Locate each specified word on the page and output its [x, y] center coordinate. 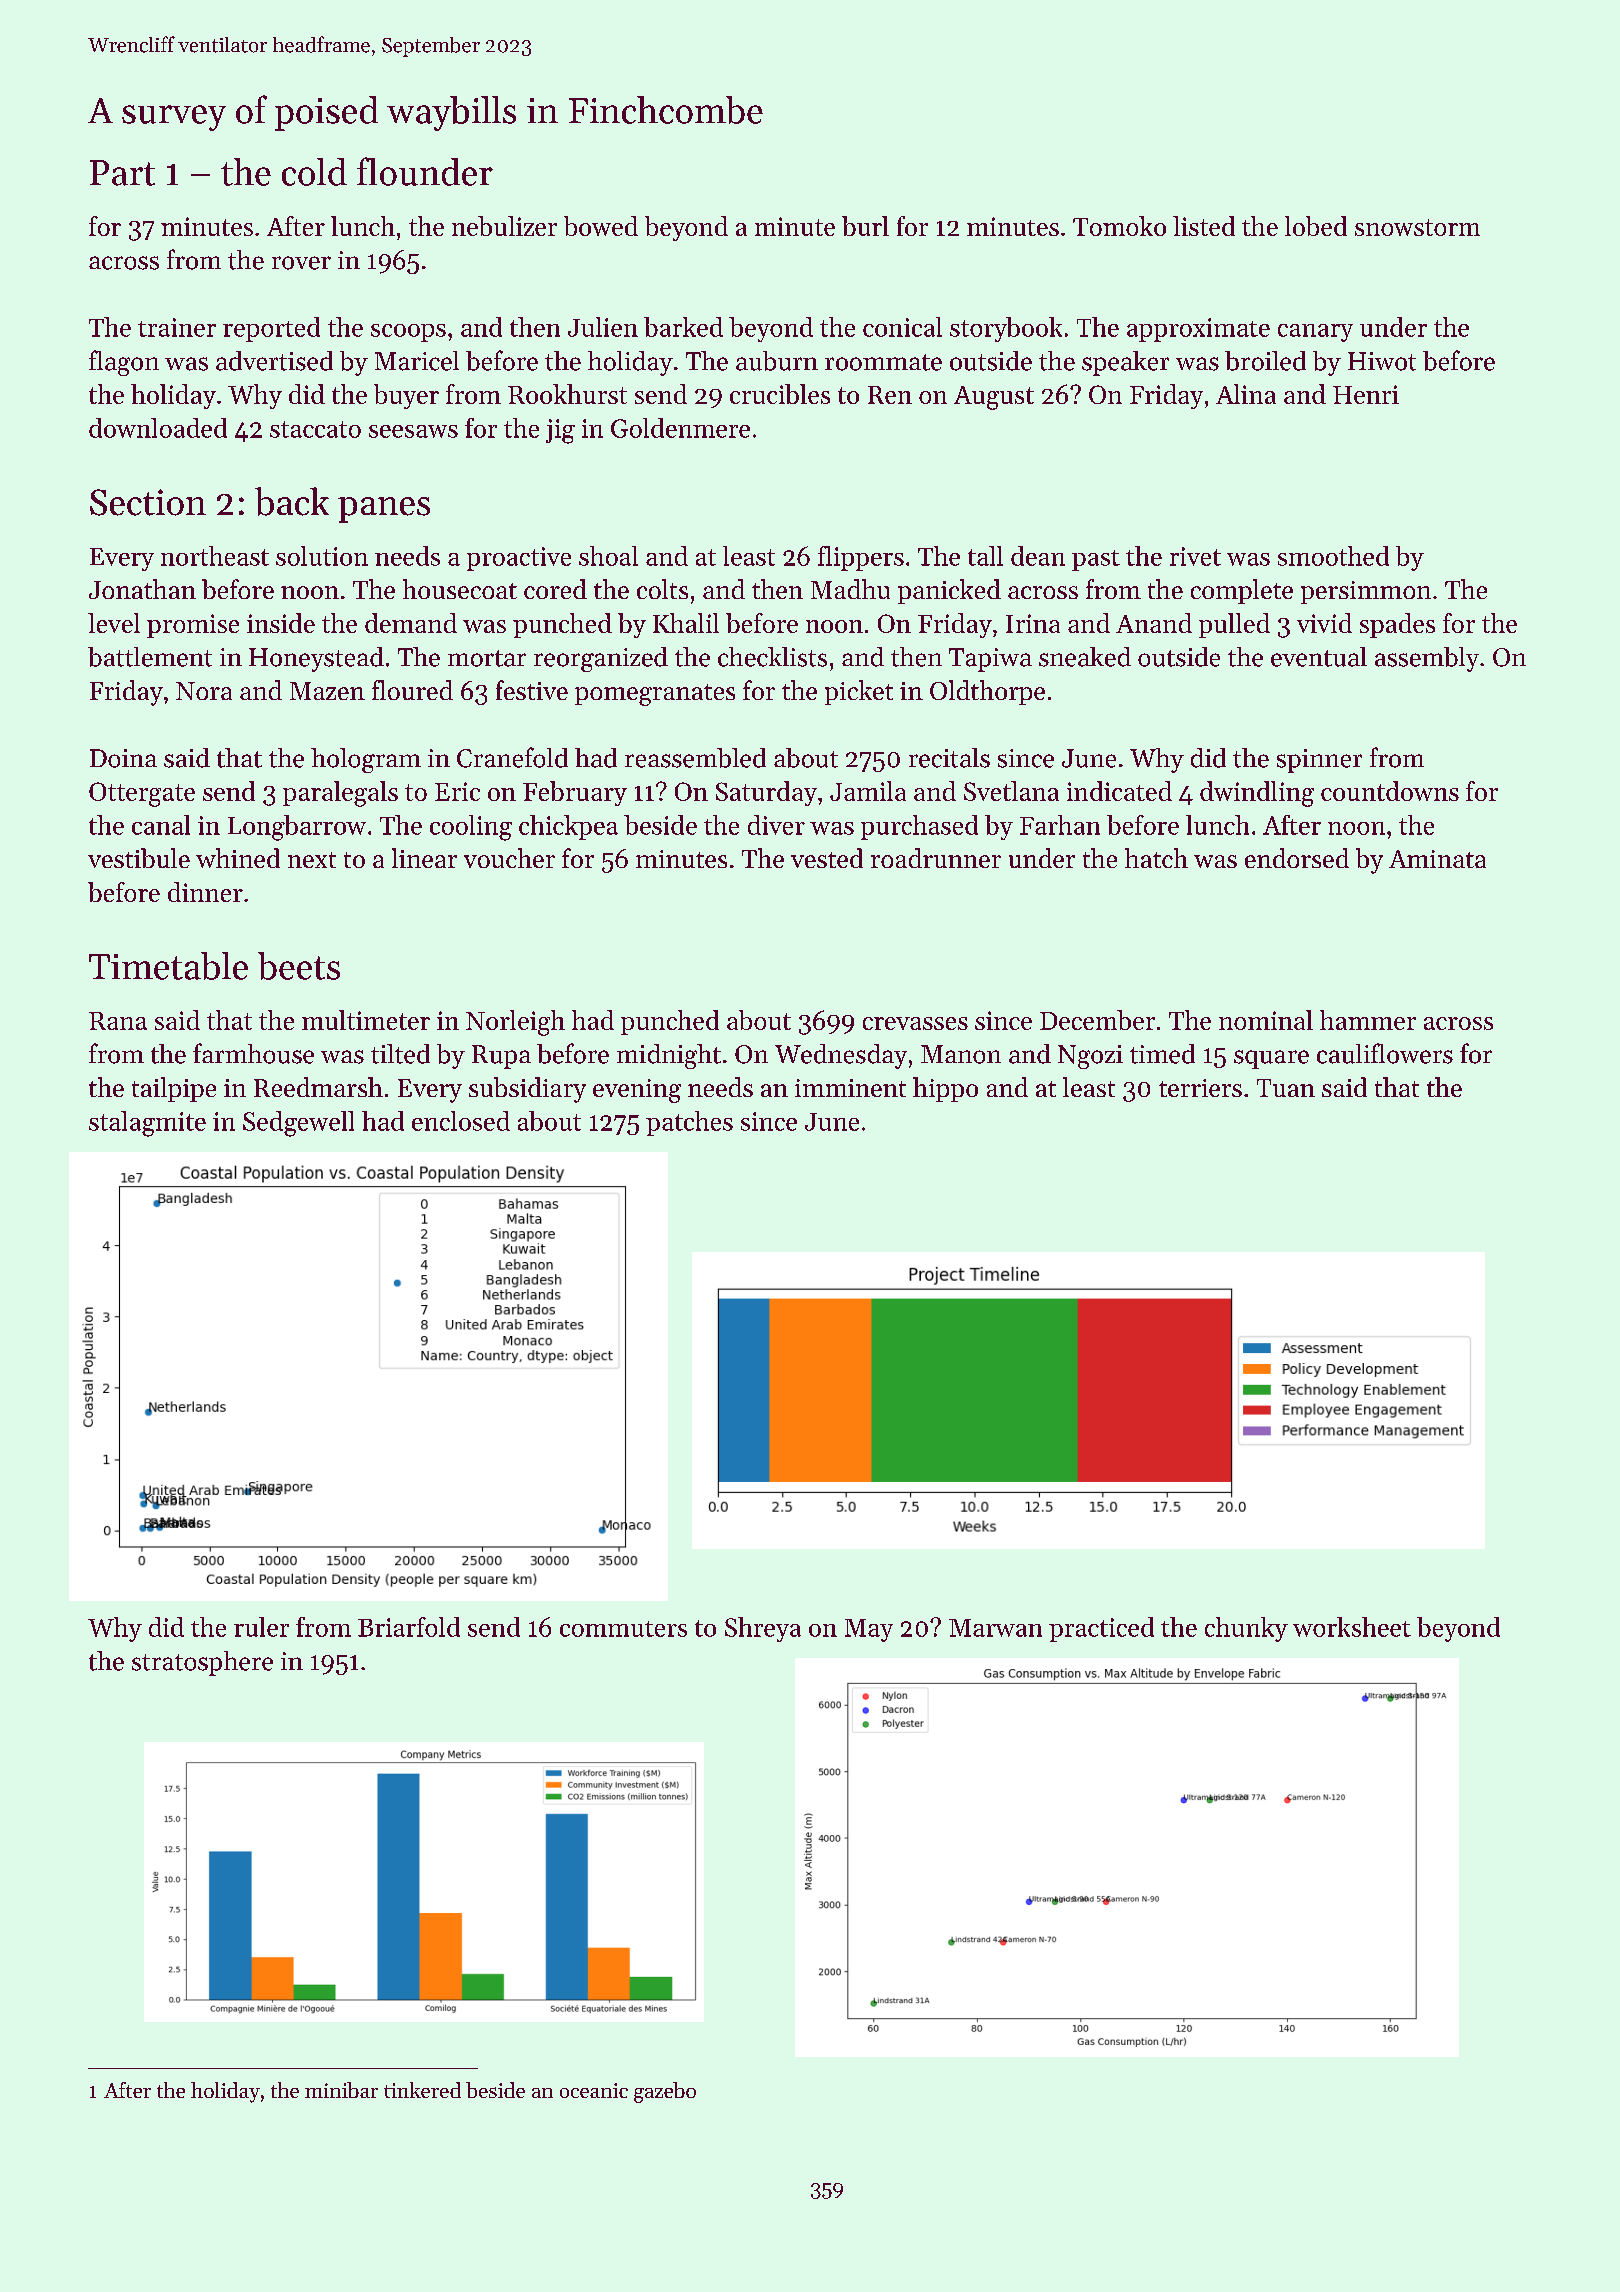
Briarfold [409, 1627]
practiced [1101, 1629]
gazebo [665, 2092]
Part [122, 173]
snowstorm [1417, 227]
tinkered [422, 2090]
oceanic [594, 2090]
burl [865, 226]
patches [689, 1123]
